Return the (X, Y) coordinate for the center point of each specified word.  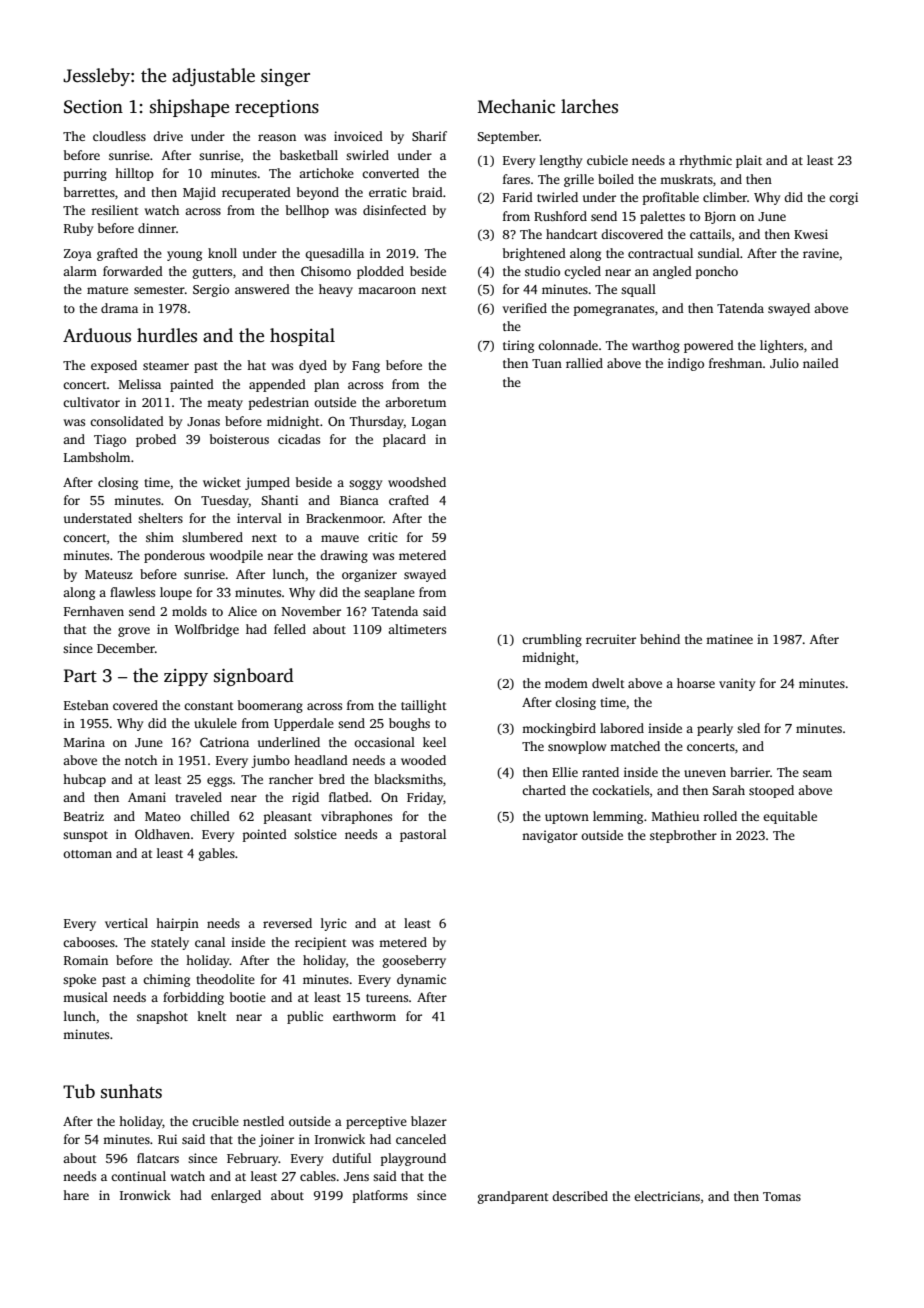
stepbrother (683, 836)
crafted (409, 500)
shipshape (189, 108)
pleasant (288, 817)
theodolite (225, 979)
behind (660, 639)
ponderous (174, 556)
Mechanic (516, 106)
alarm (80, 271)
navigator (550, 836)
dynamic (421, 980)
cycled (582, 272)
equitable (790, 817)
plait (749, 161)
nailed (821, 363)
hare (76, 1195)
